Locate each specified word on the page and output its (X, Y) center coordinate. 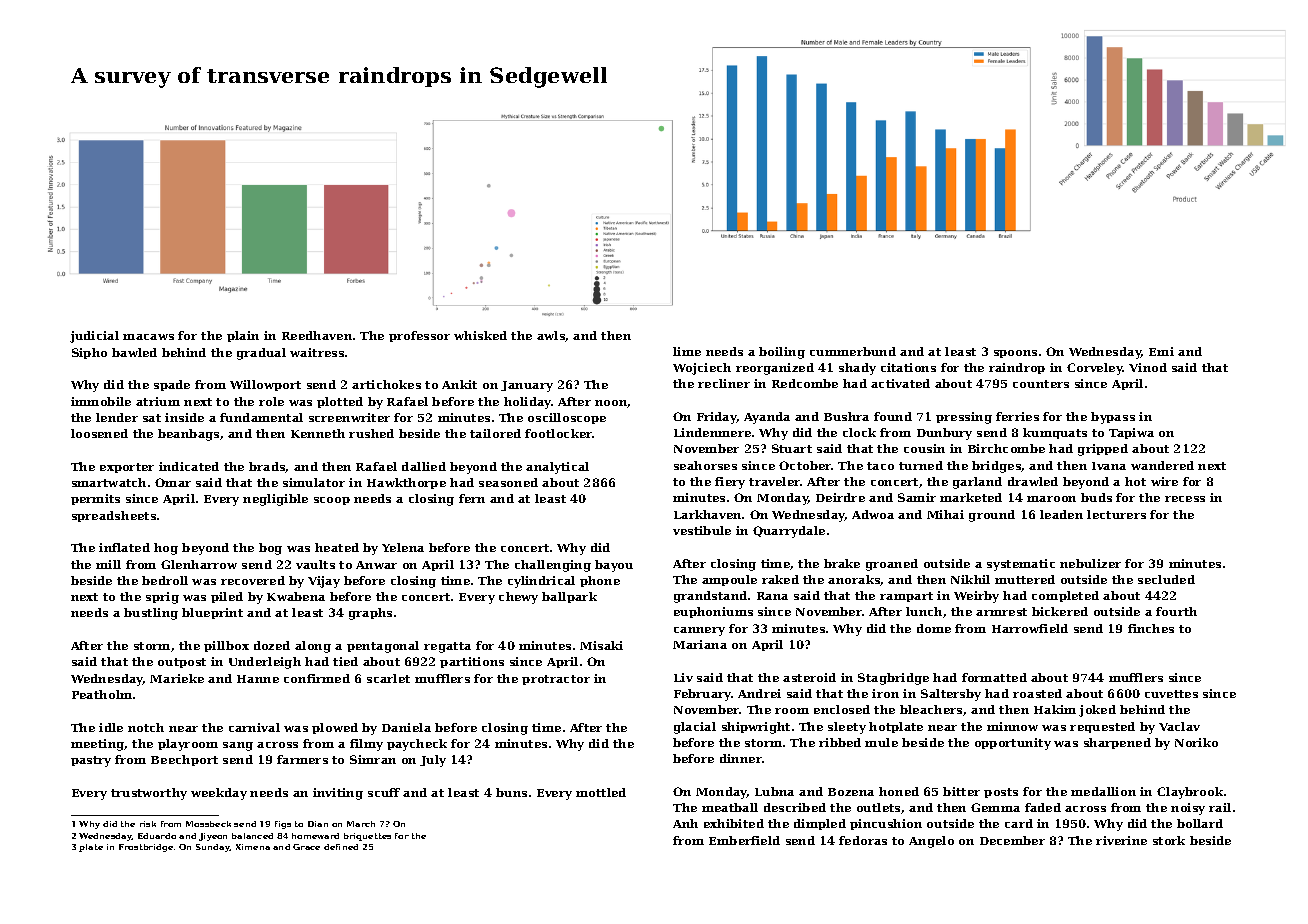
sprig (162, 598)
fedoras (863, 840)
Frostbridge (146, 848)
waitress (317, 352)
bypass (1113, 418)
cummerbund (853, 351)
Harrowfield (1030, 628)
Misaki (601, 645)
